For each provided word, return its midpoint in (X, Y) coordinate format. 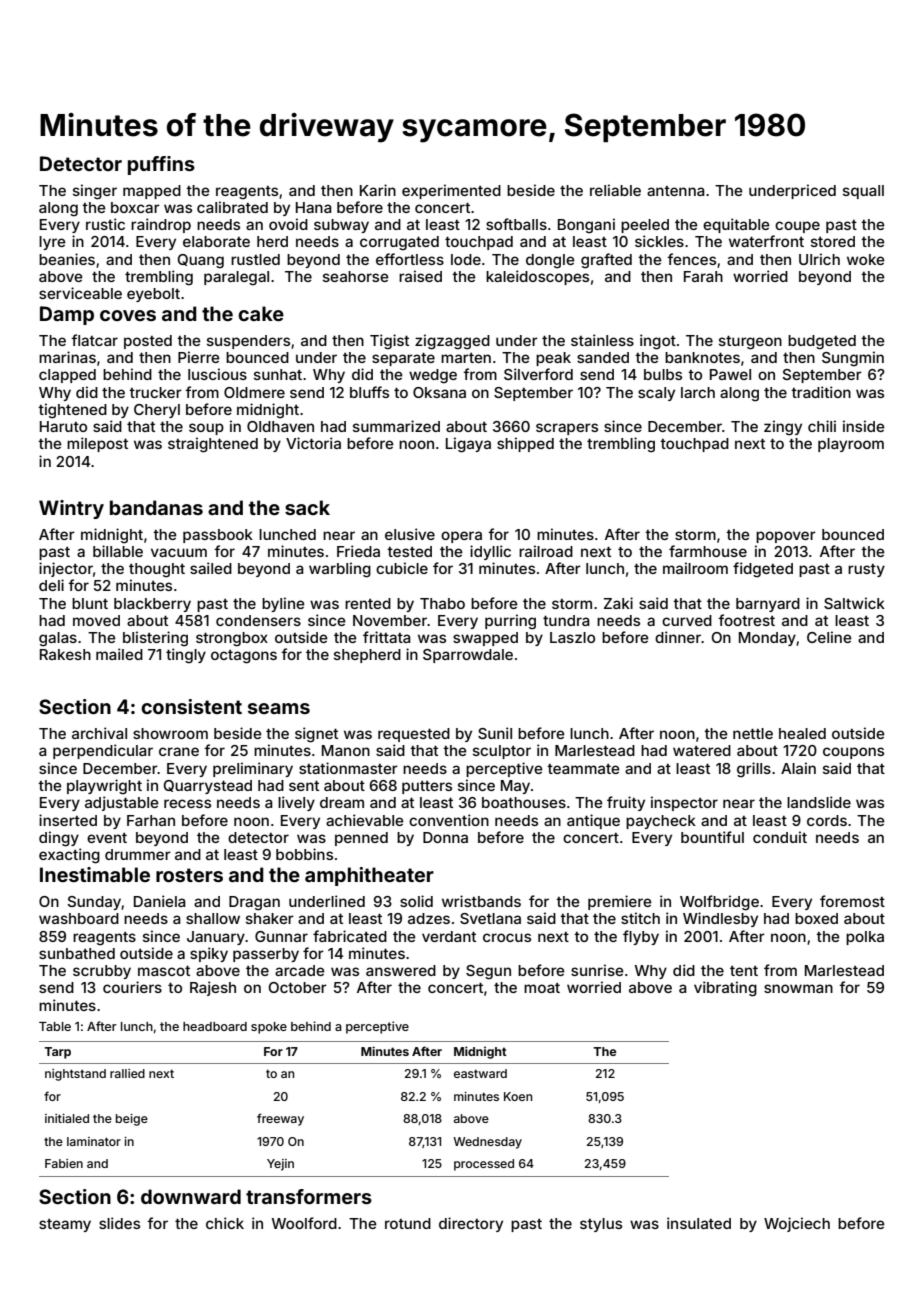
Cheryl (157, 411)
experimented (451, 191)
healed (802, 733)
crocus (507, 937)
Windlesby (720, 919)
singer (95, 192)
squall (863, 192)
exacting (69, 856)
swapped (485, 639)
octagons (244, 657)
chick (225, 1223)
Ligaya (468, 445)
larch (698, 392)
